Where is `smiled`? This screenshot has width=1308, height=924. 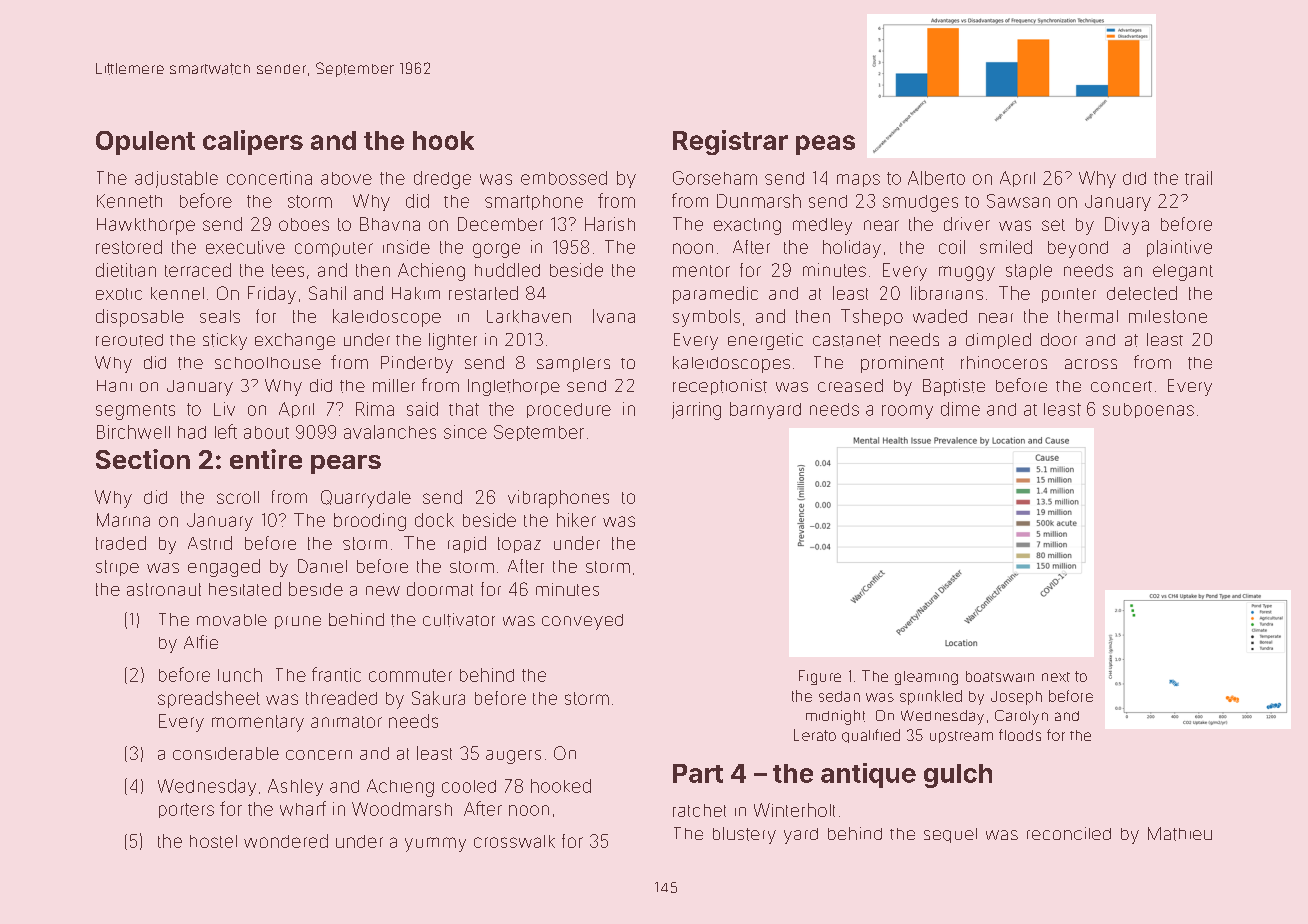
smiled is located at coordinates (1006, 247).
